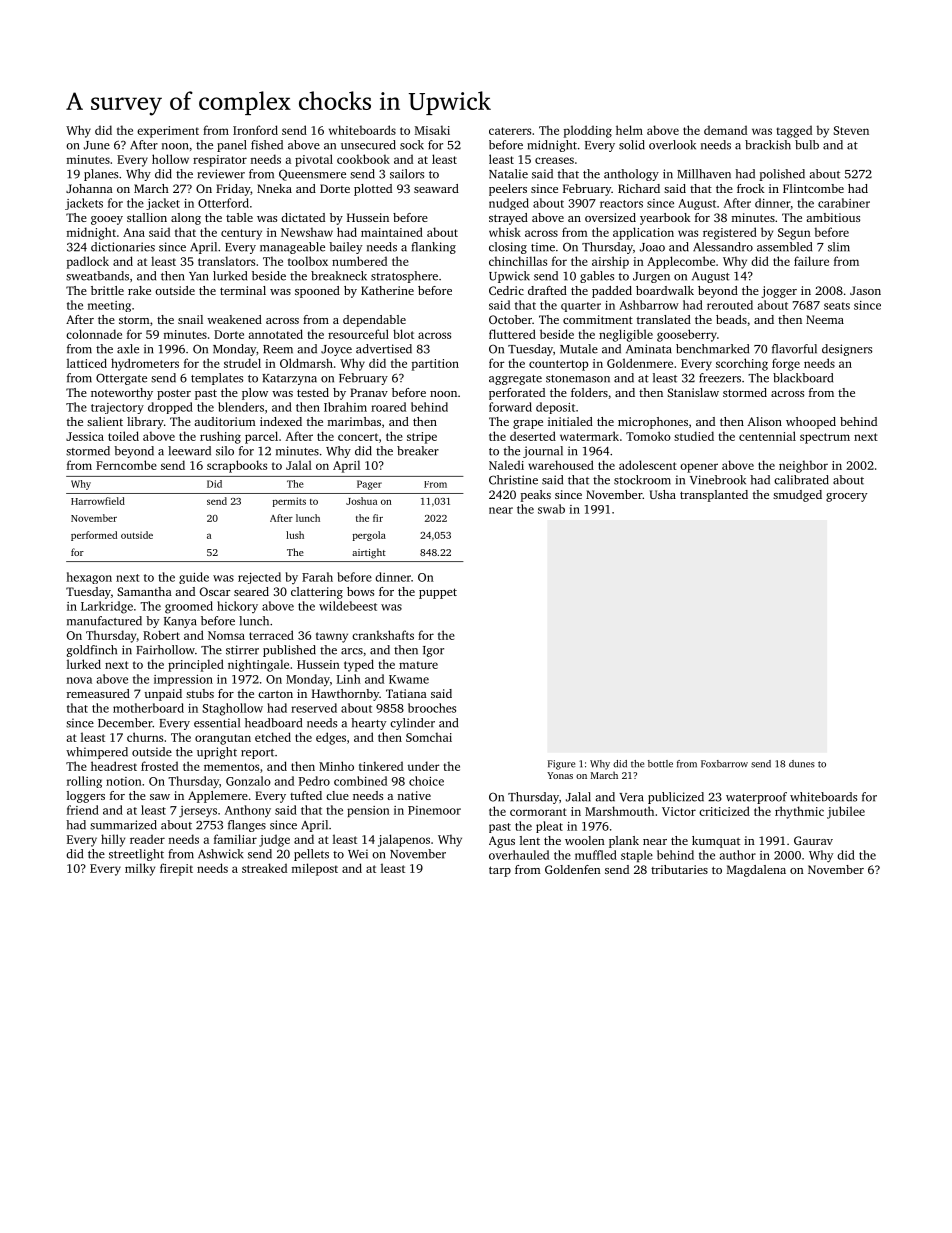 The width and height of the screenshot is (952, 1233). What do you see at coordinates (807, 145) in the screenshot?
I see `bulb` at bounding box center [807, 145].
